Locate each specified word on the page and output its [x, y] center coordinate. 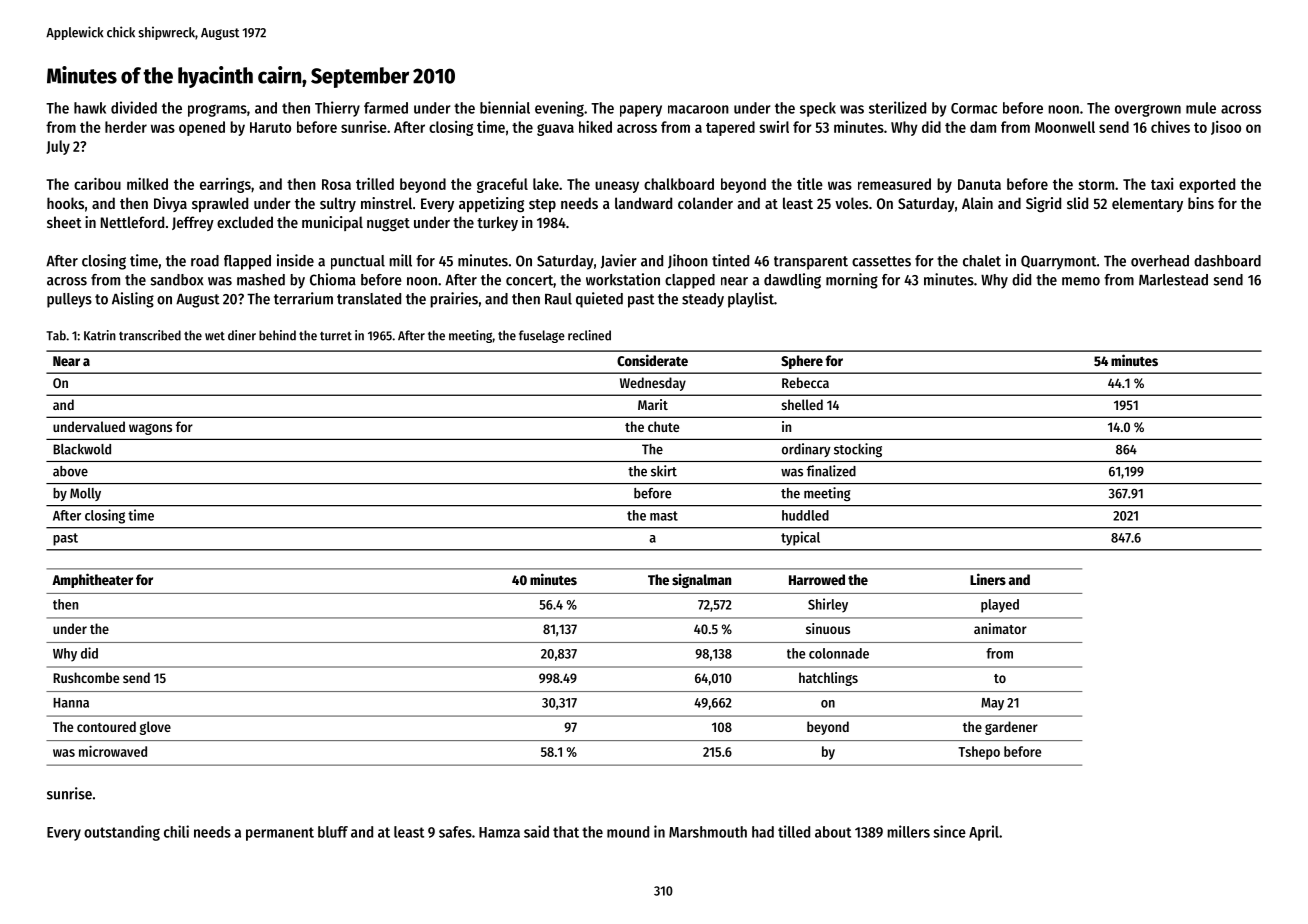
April [984, 833]
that [566, 832]
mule [1201, 108]
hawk [90, 108]
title [810, 184]
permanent [280, 834]
